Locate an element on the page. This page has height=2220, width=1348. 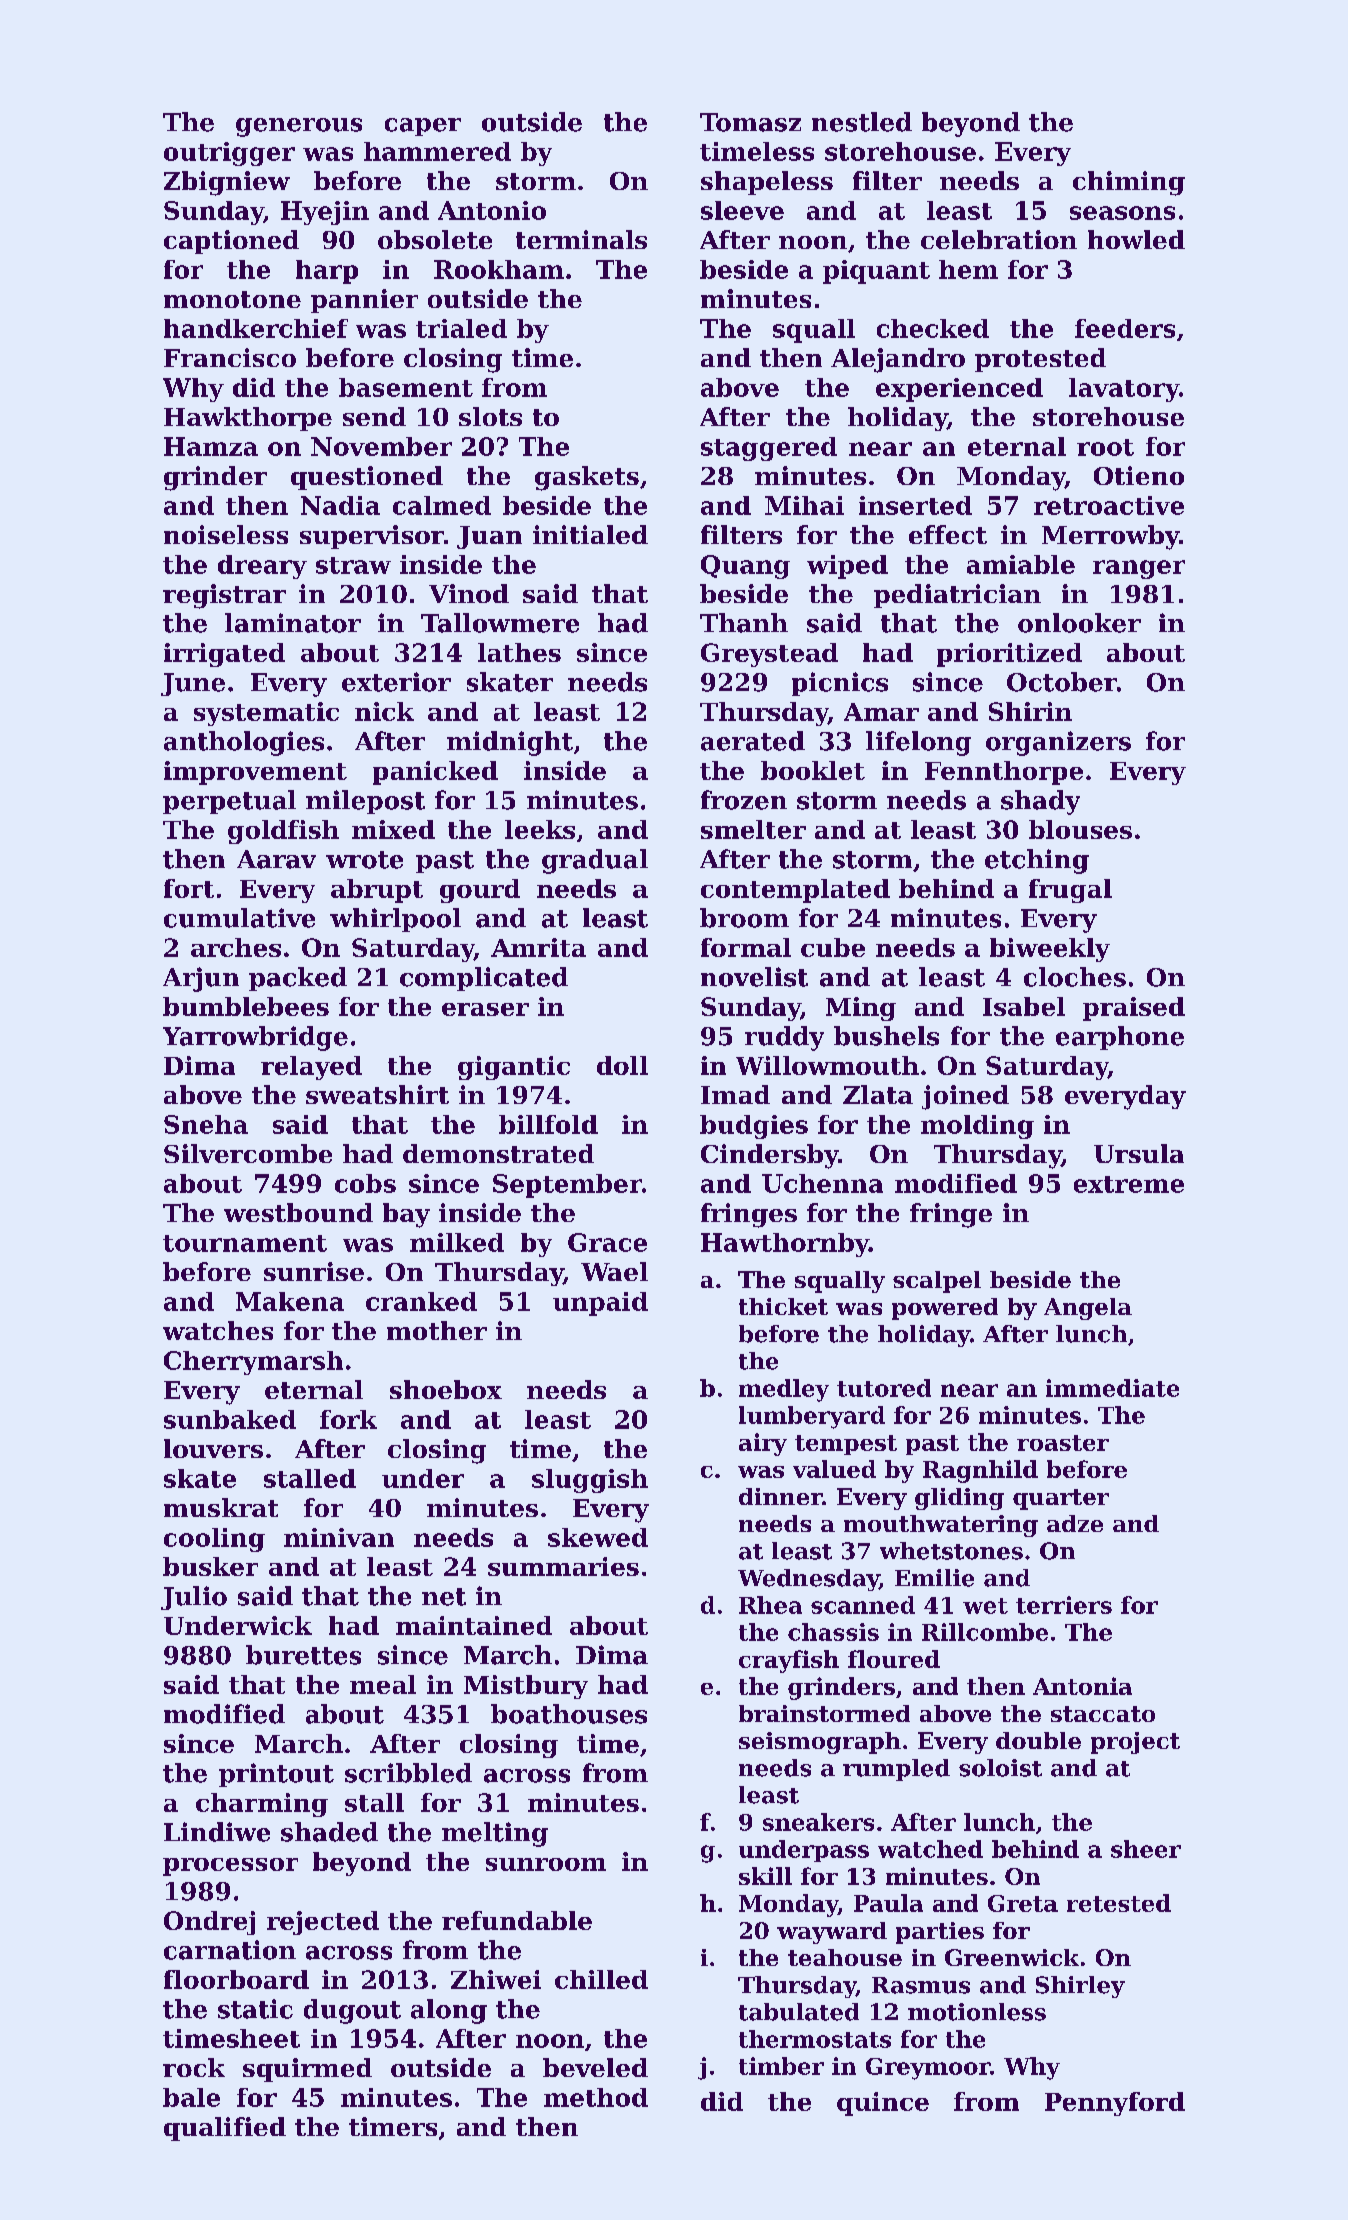
exterior is located at coordinates (396, 682).
